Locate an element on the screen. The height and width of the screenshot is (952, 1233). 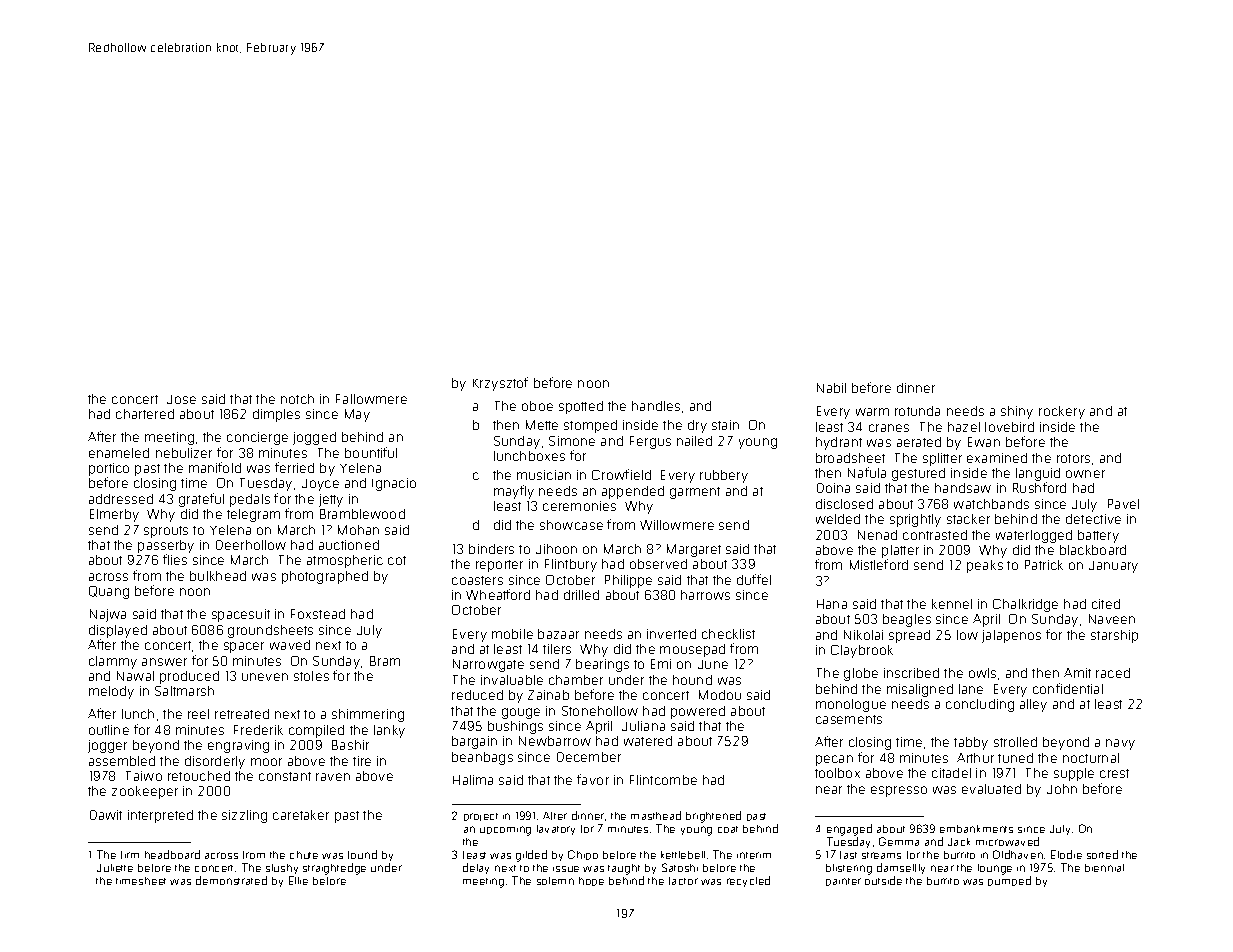
shimmering is located at coordinates (368, 715).
